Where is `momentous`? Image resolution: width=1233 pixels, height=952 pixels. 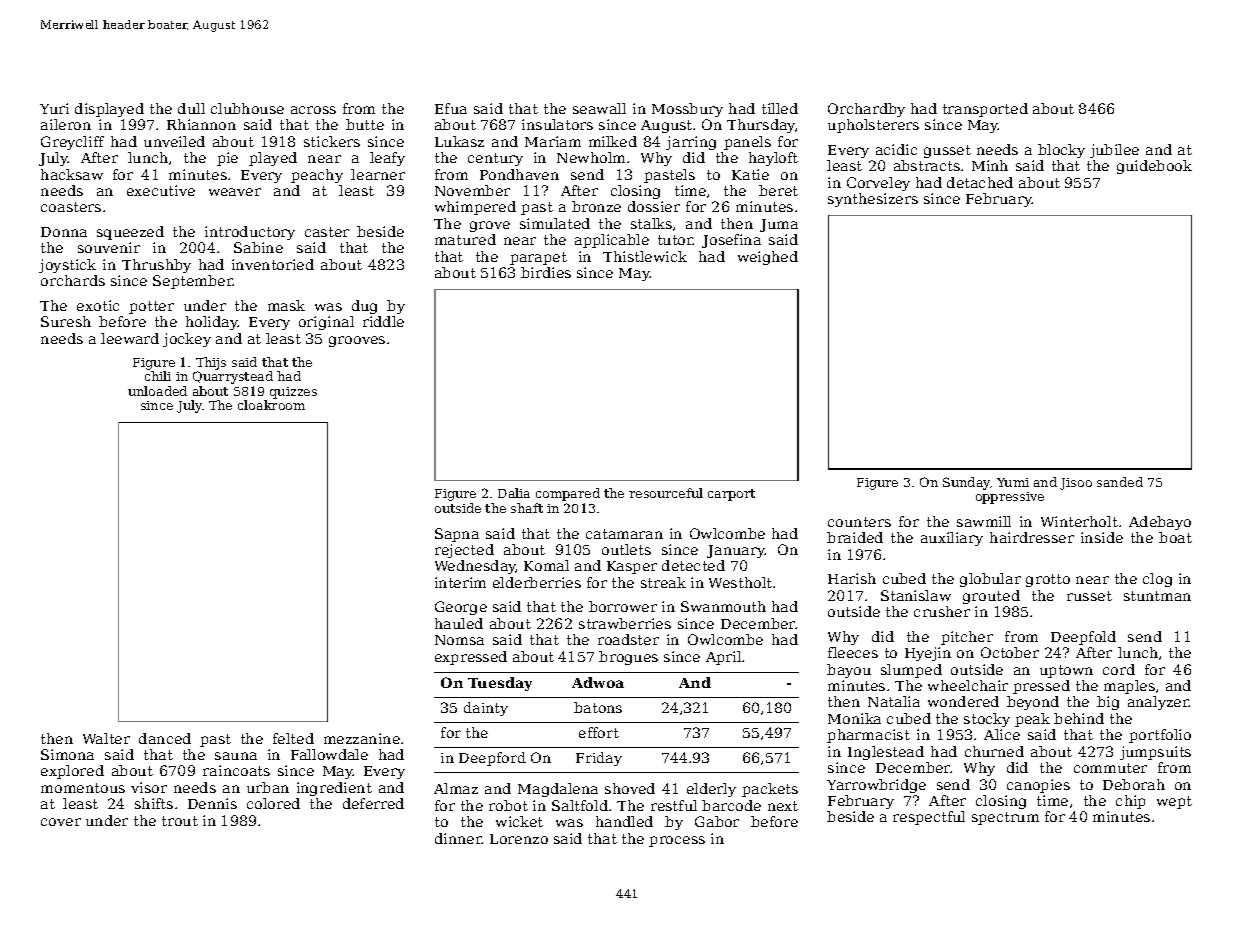 momentous is located at coordinates (83, 788).
